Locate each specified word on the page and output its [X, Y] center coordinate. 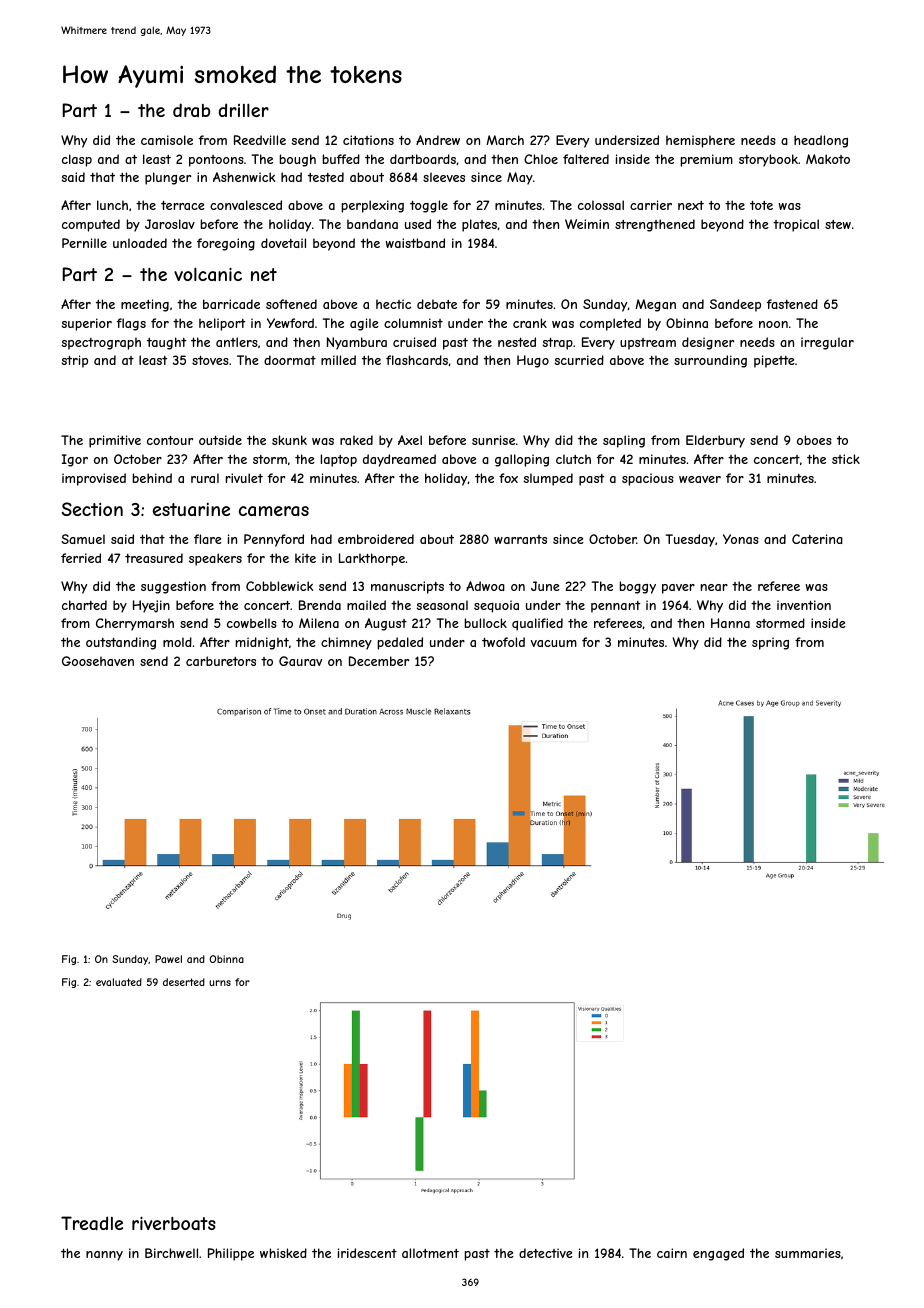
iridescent [367, 1253]
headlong [821, 141]
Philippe [231, 1254]
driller [244, 110]
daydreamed [399, 460]
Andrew [438, 140]
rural [205, 478]
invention [804, 605]
